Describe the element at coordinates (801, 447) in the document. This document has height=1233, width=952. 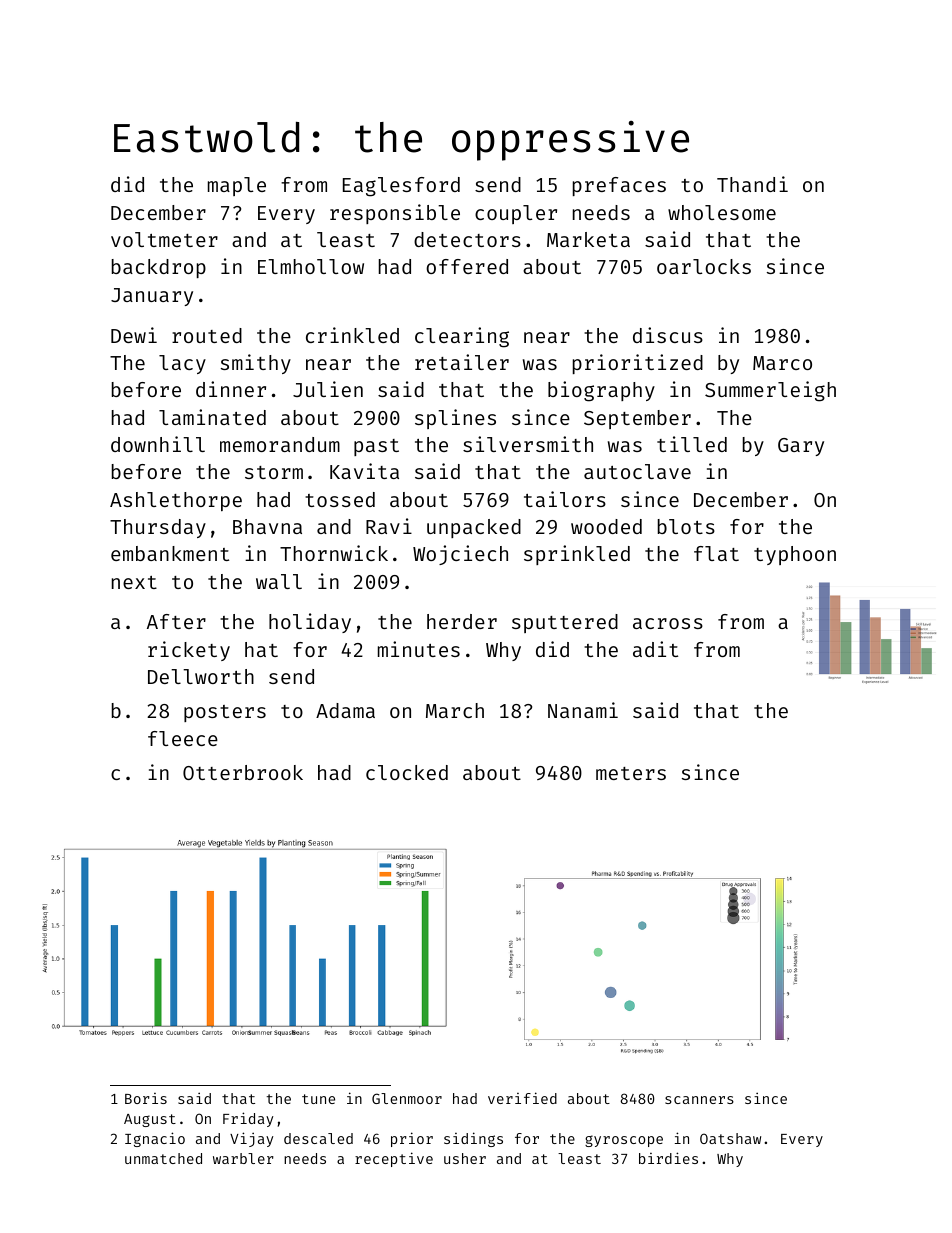
I see `Gary` at that location.
